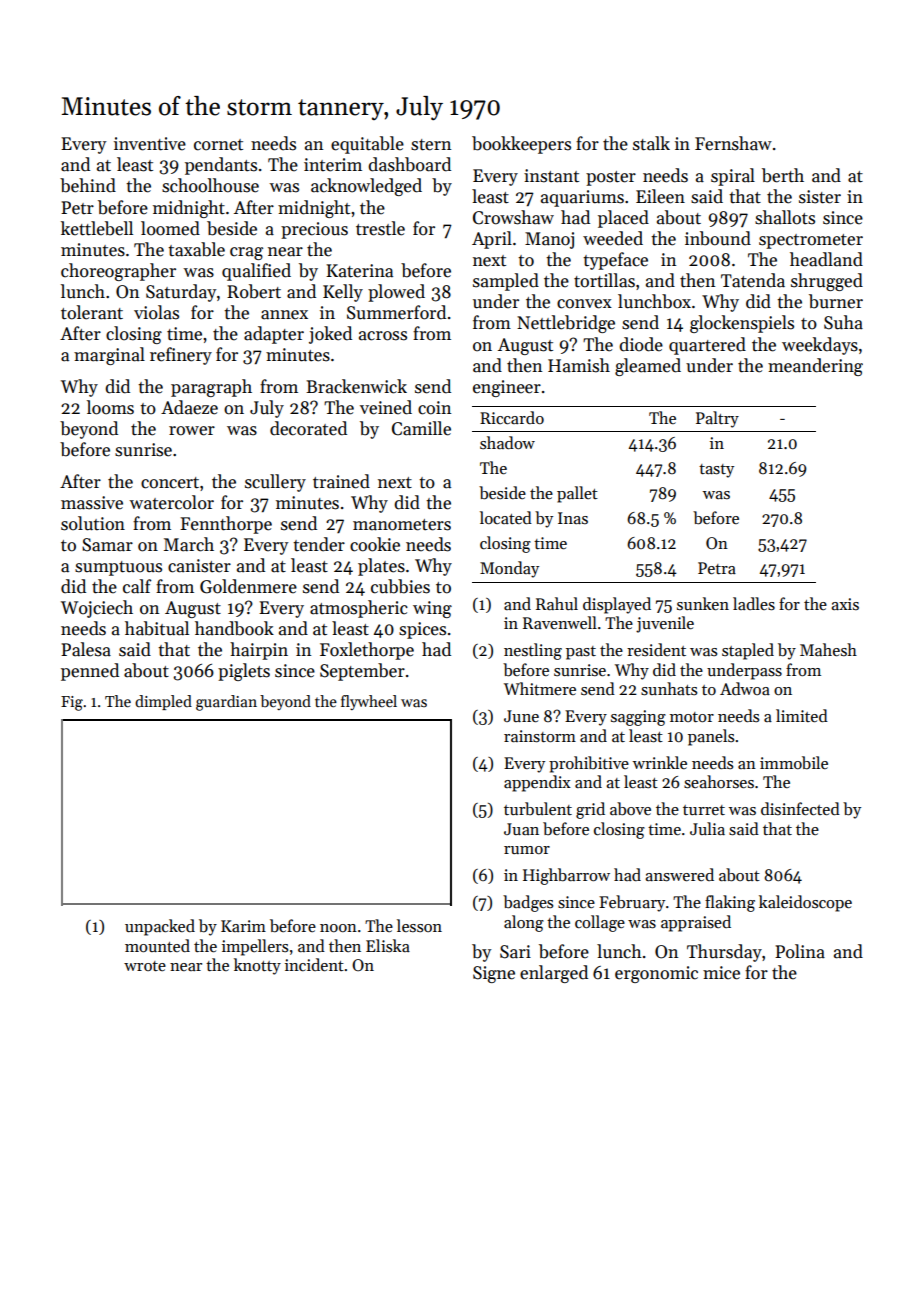 The width and height of the screenshot is (924, 1308). I want to click on Mahesh, so click(828, 649).
